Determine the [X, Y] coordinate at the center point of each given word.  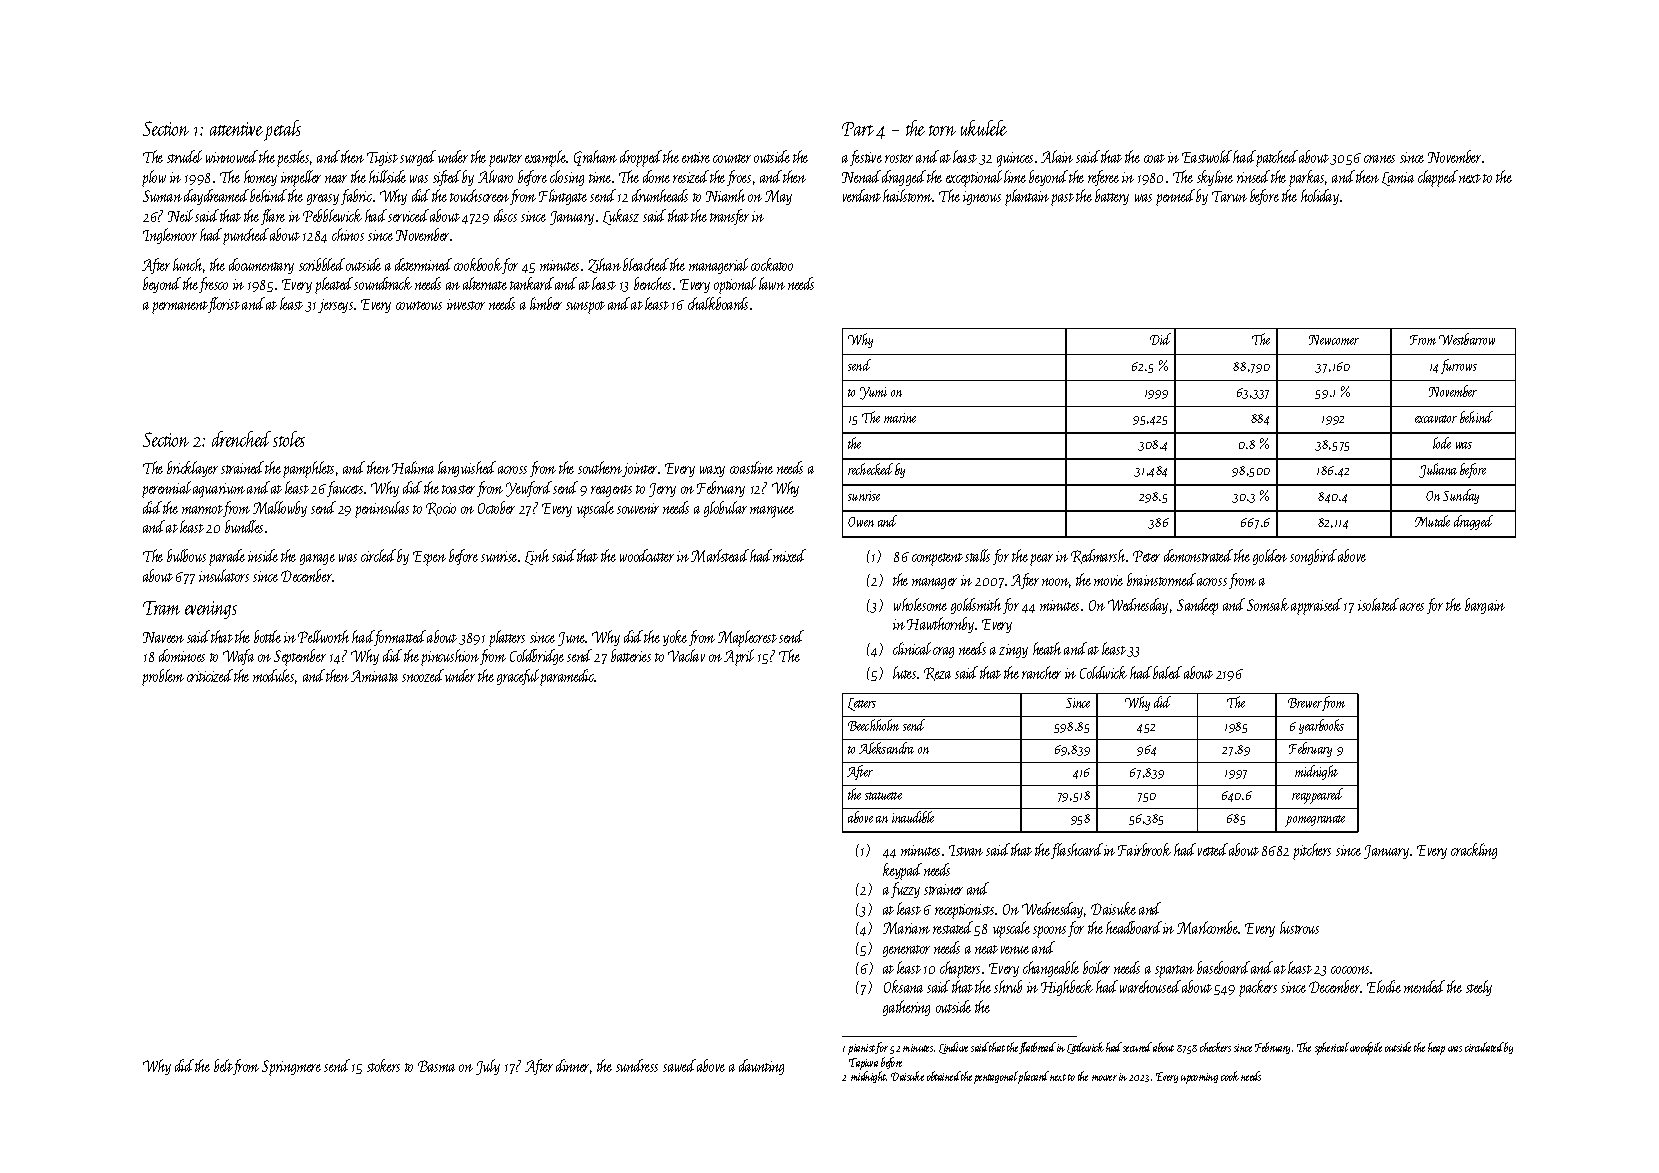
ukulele [984, 128]
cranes [1379, 159]
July [488, 1067]
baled [1167, 672]
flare [273, 217]
